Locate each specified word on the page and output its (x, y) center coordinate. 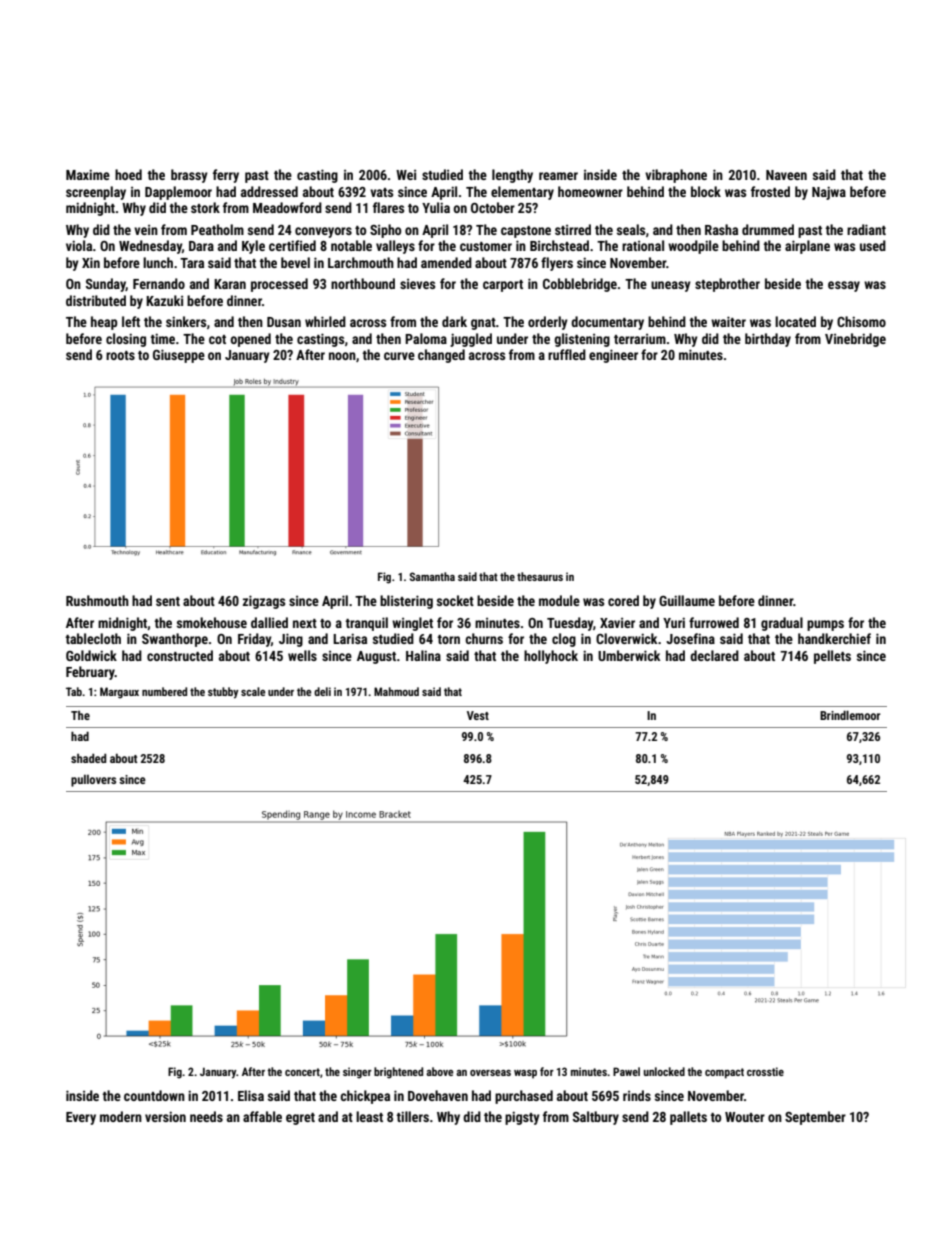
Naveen (786, 175)
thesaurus (540, 576)
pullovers (93, 781)
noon (342, 356)
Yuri (674, 622)
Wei (406, 175)
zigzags (264, 602)
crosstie (765, 1071)
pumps (825, 625)
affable (262, 1116)
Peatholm (217, 229)
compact (724, 1073)
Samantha (432, 576)
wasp (525, 1074)
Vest (478, 715)
